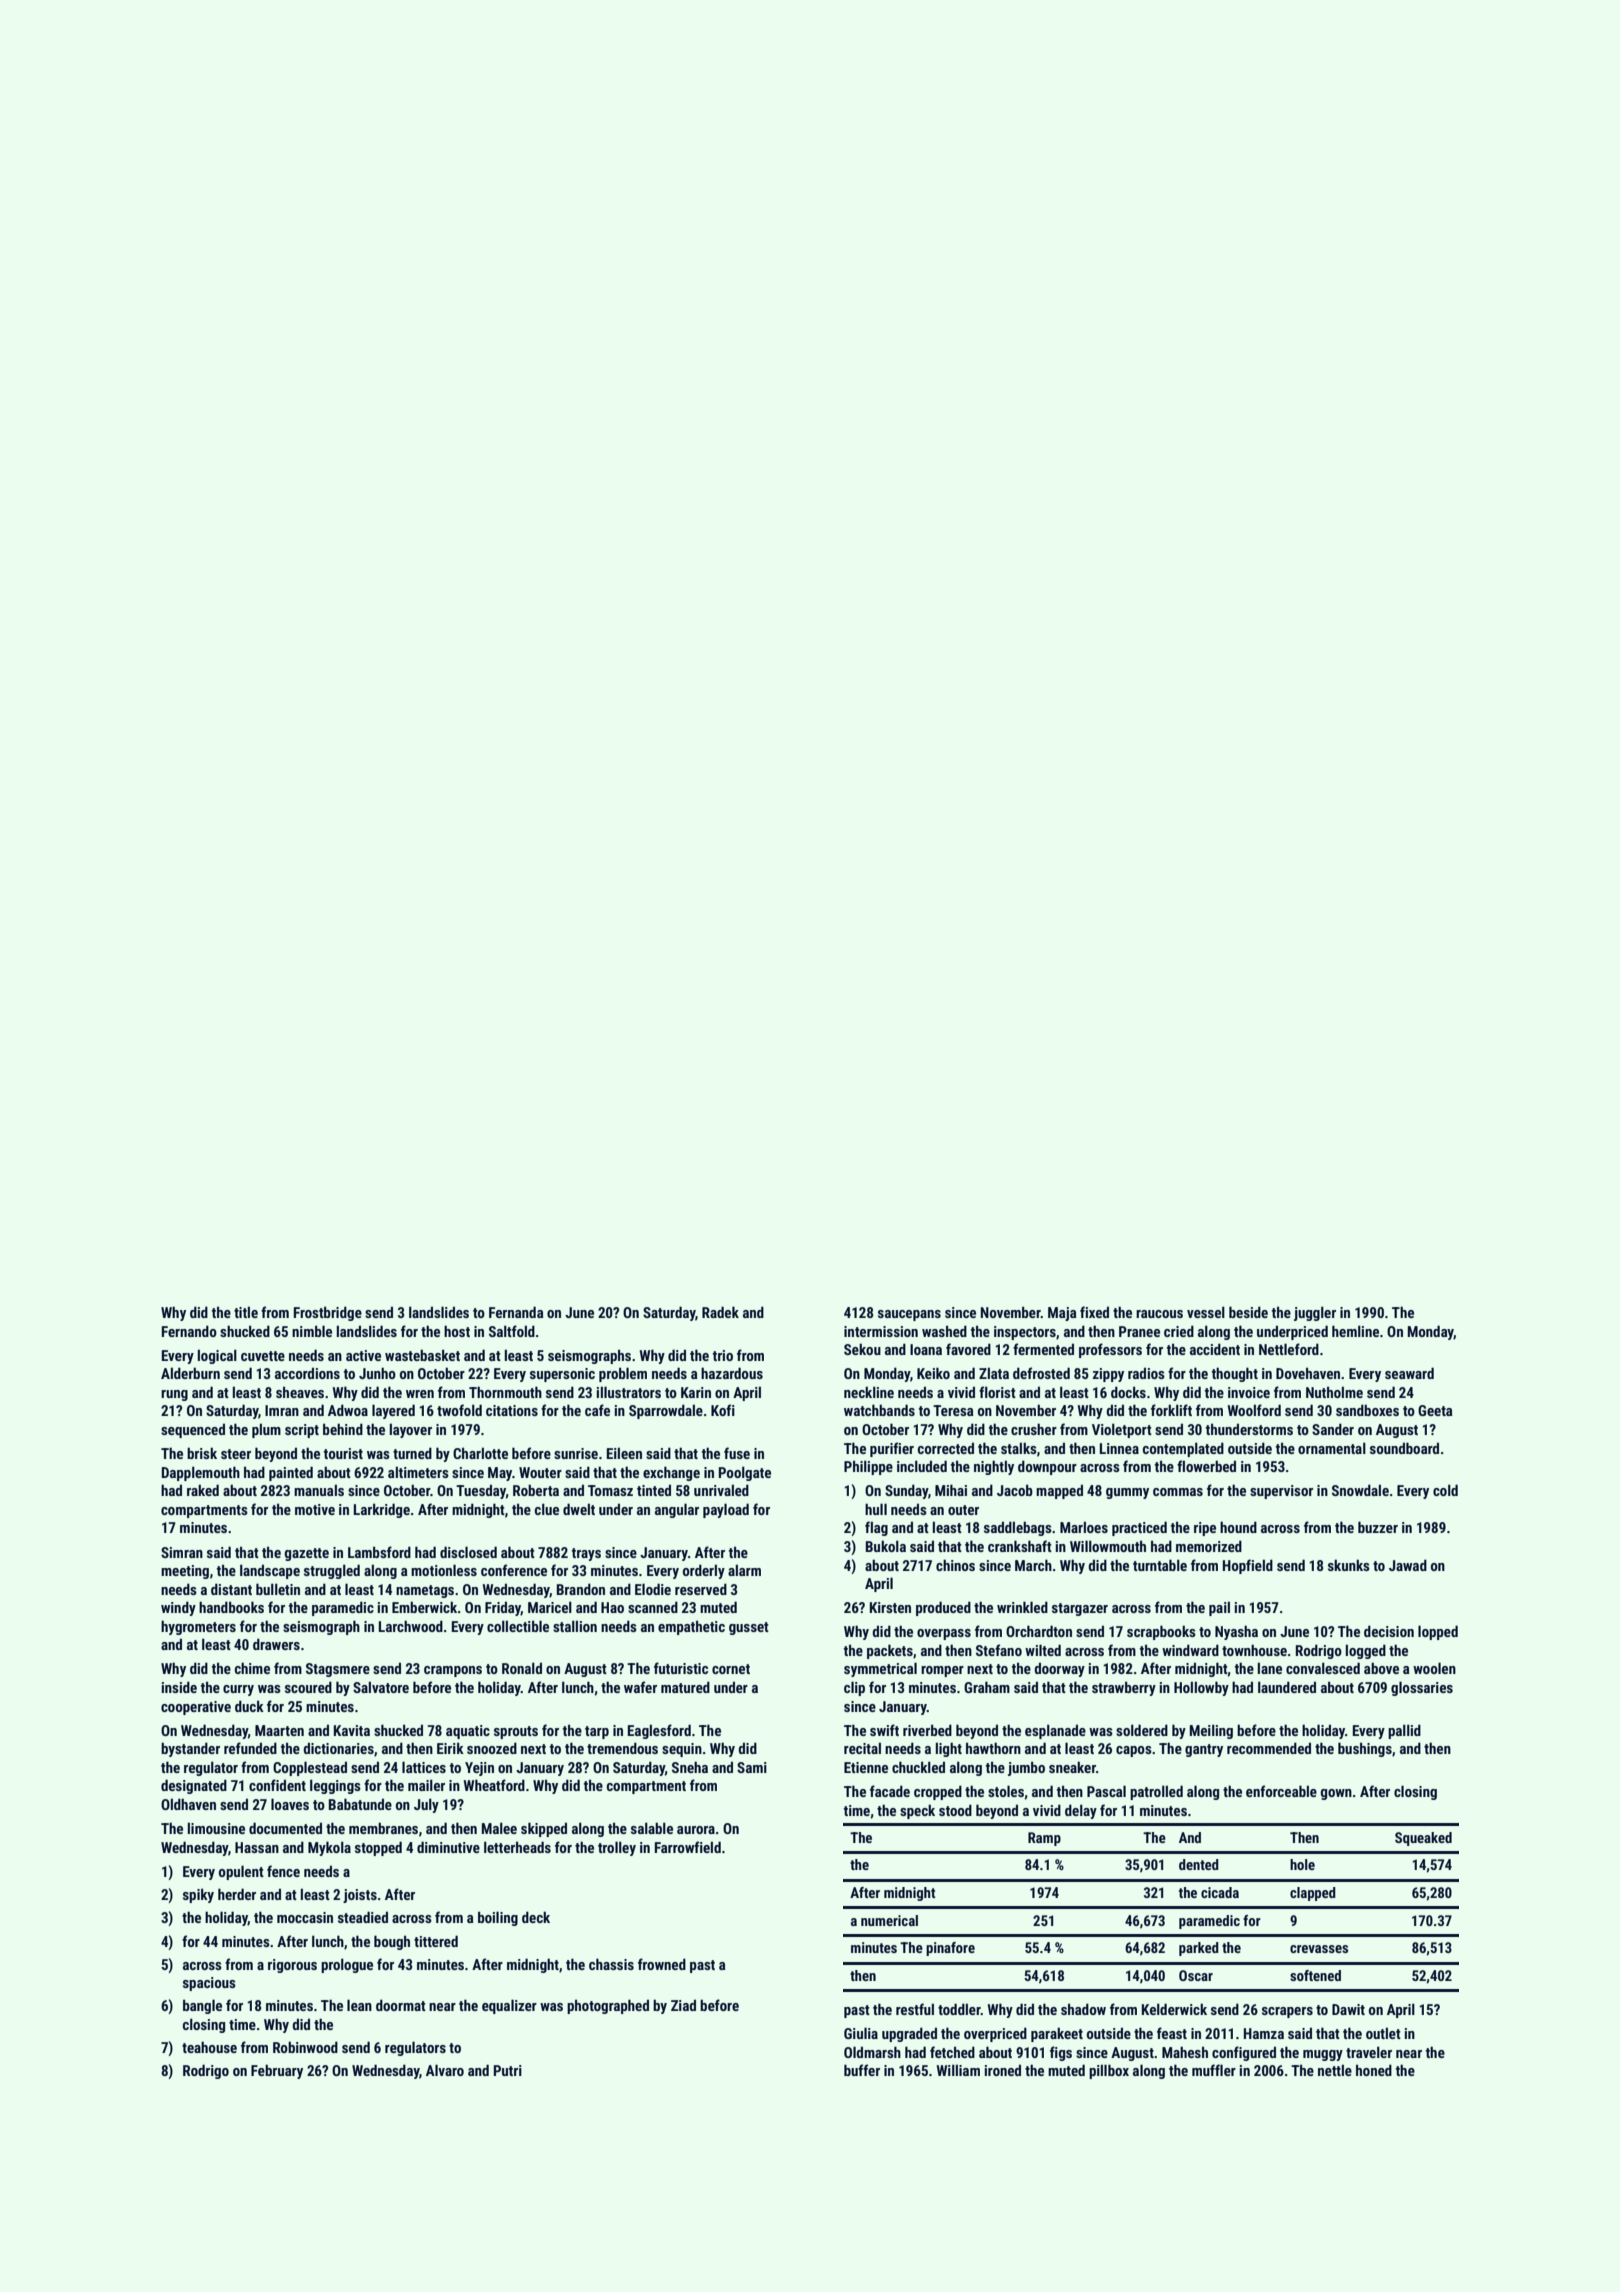 This document has height=2292, width=1620. Describe the element at coordinates (283, 1871) in the document. I see `fence` at that location.
